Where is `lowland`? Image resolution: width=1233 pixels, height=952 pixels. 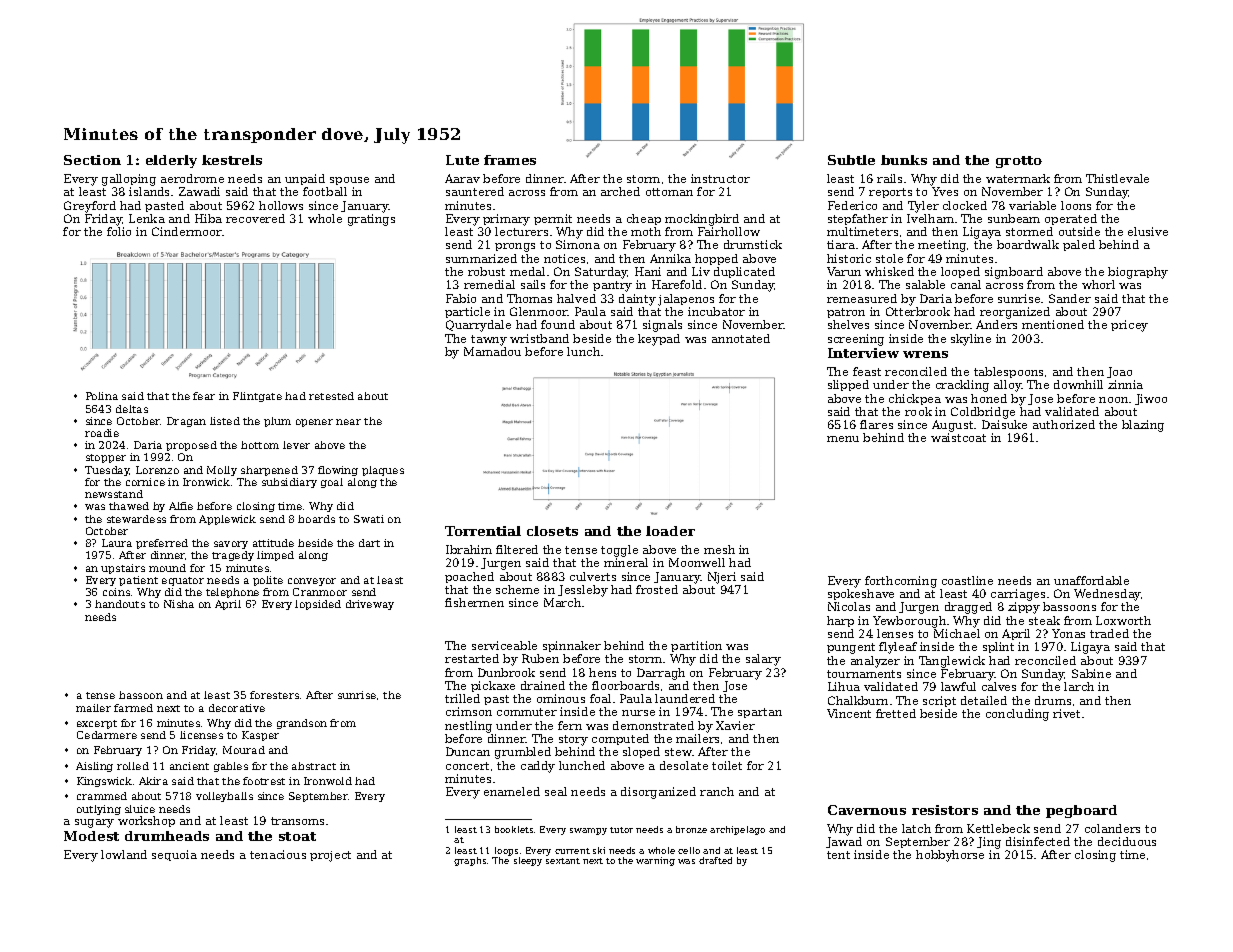
lowland is located at coordinates (124, 854).
